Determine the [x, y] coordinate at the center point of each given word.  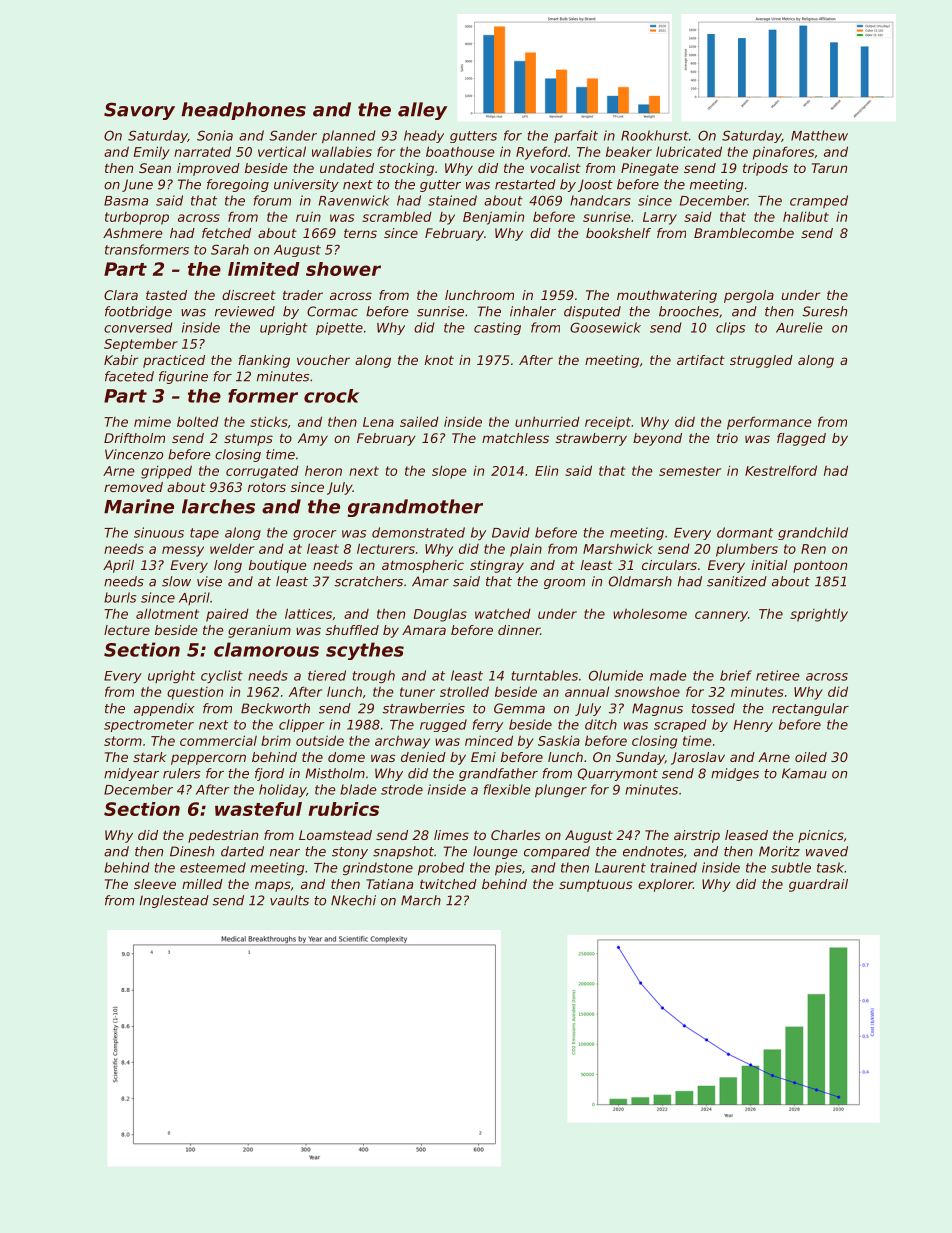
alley [422, 111]
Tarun [829, 168]
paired [227, 615]
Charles [516, 835]
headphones [243, 111]
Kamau [804, 773]
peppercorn [208, 759]
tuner [417, 692]
